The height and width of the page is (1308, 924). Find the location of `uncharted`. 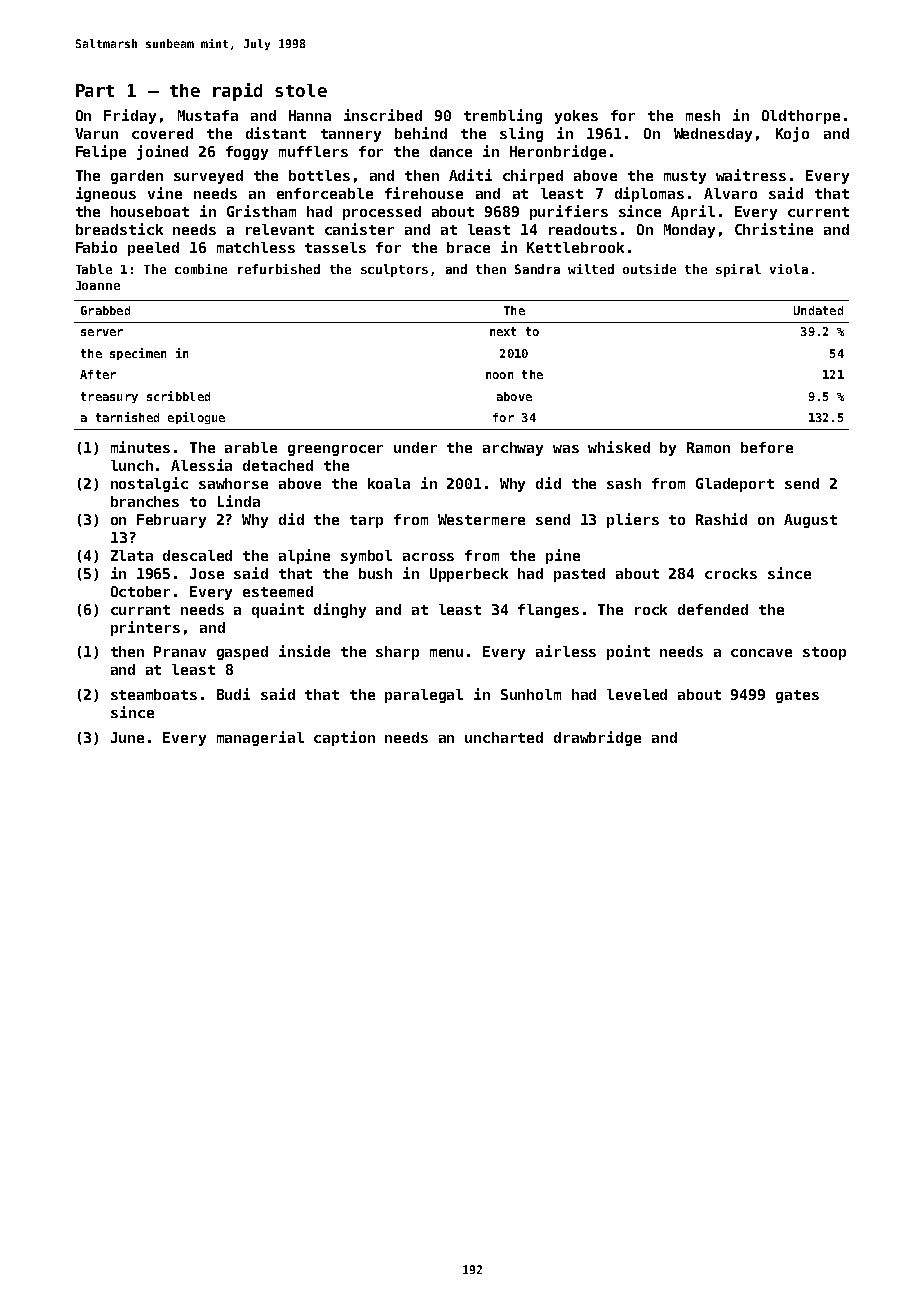

uncharted is located at coordinates (504, 737).
